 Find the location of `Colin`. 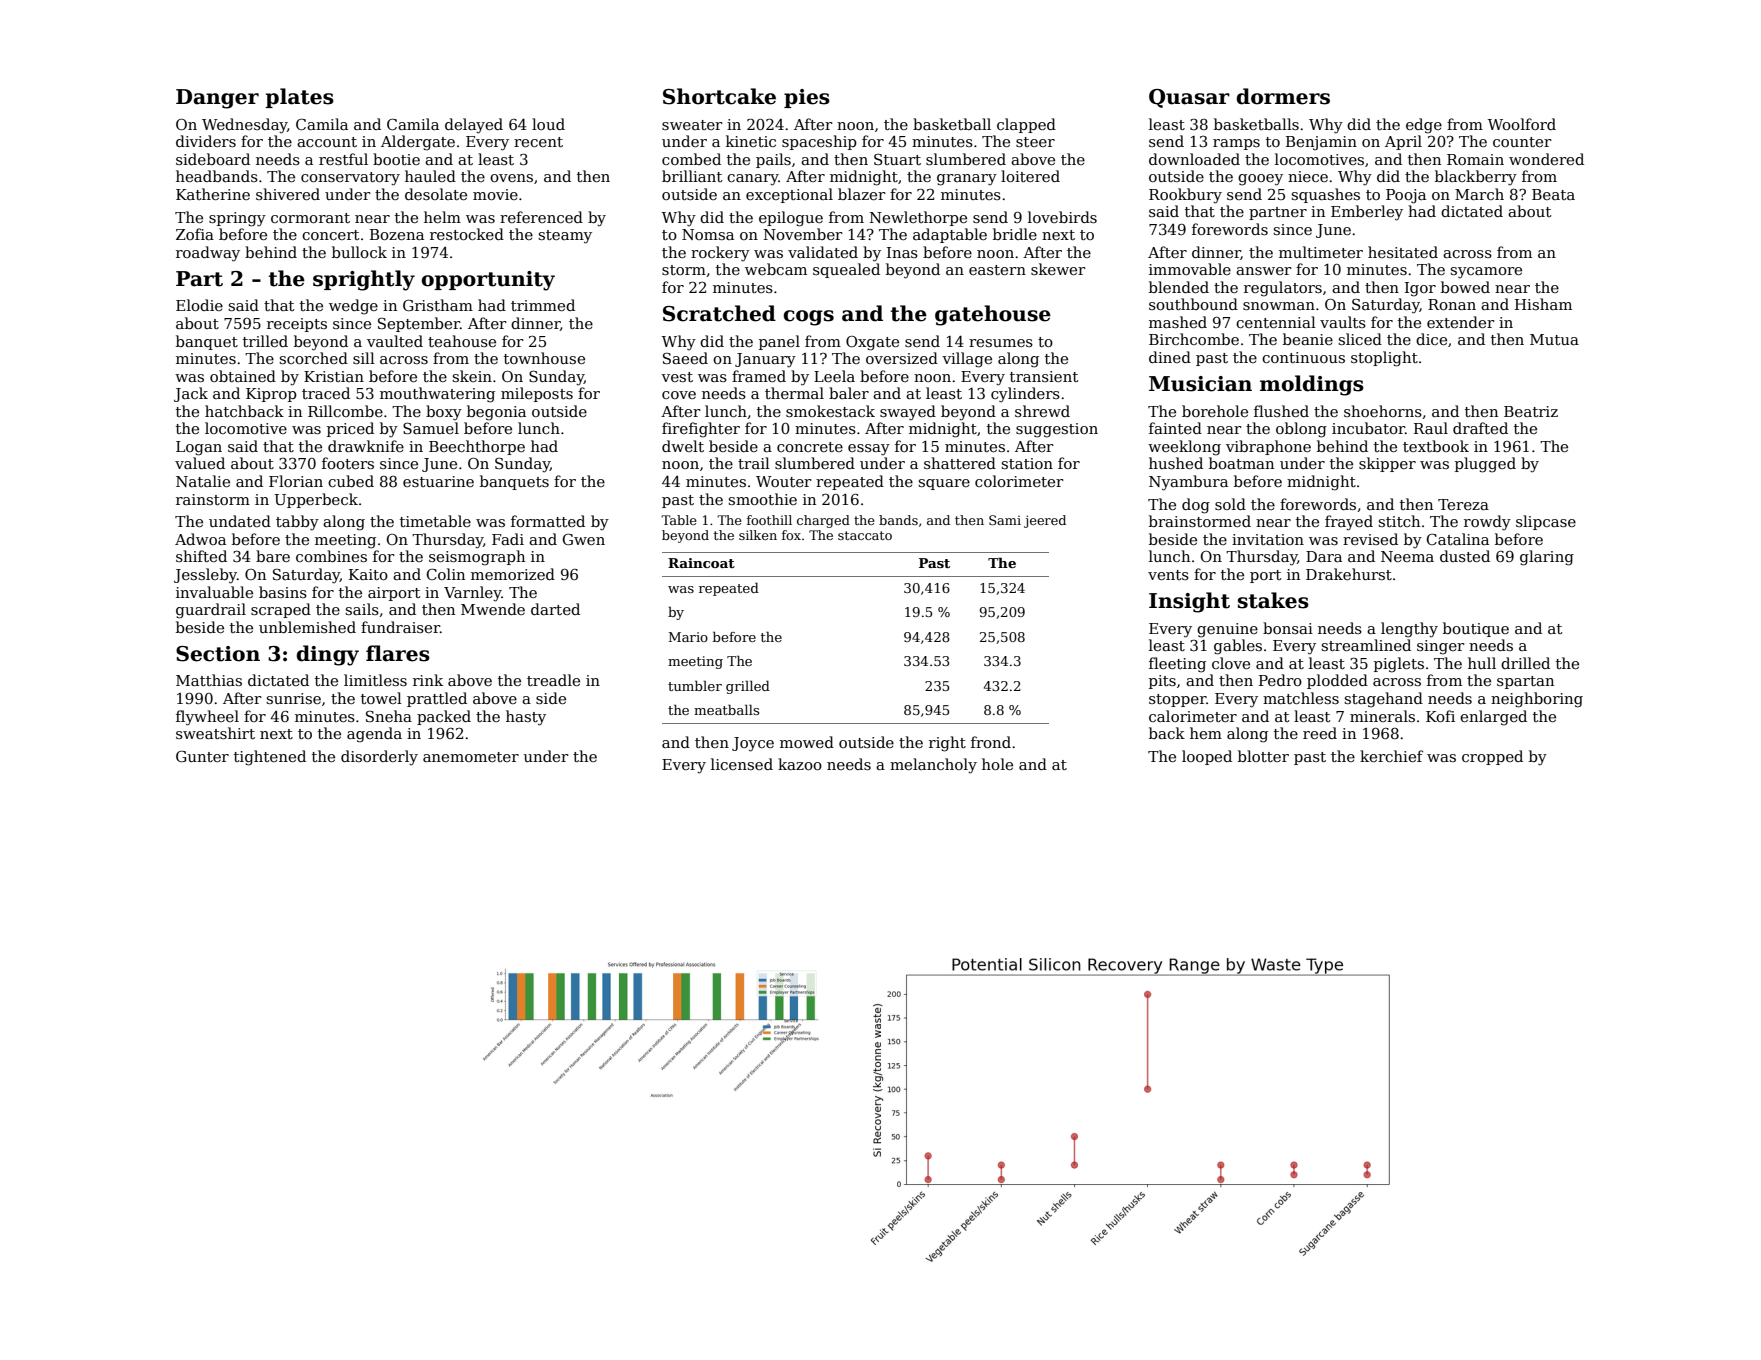

Colin is located at coordinates (446, 574).
